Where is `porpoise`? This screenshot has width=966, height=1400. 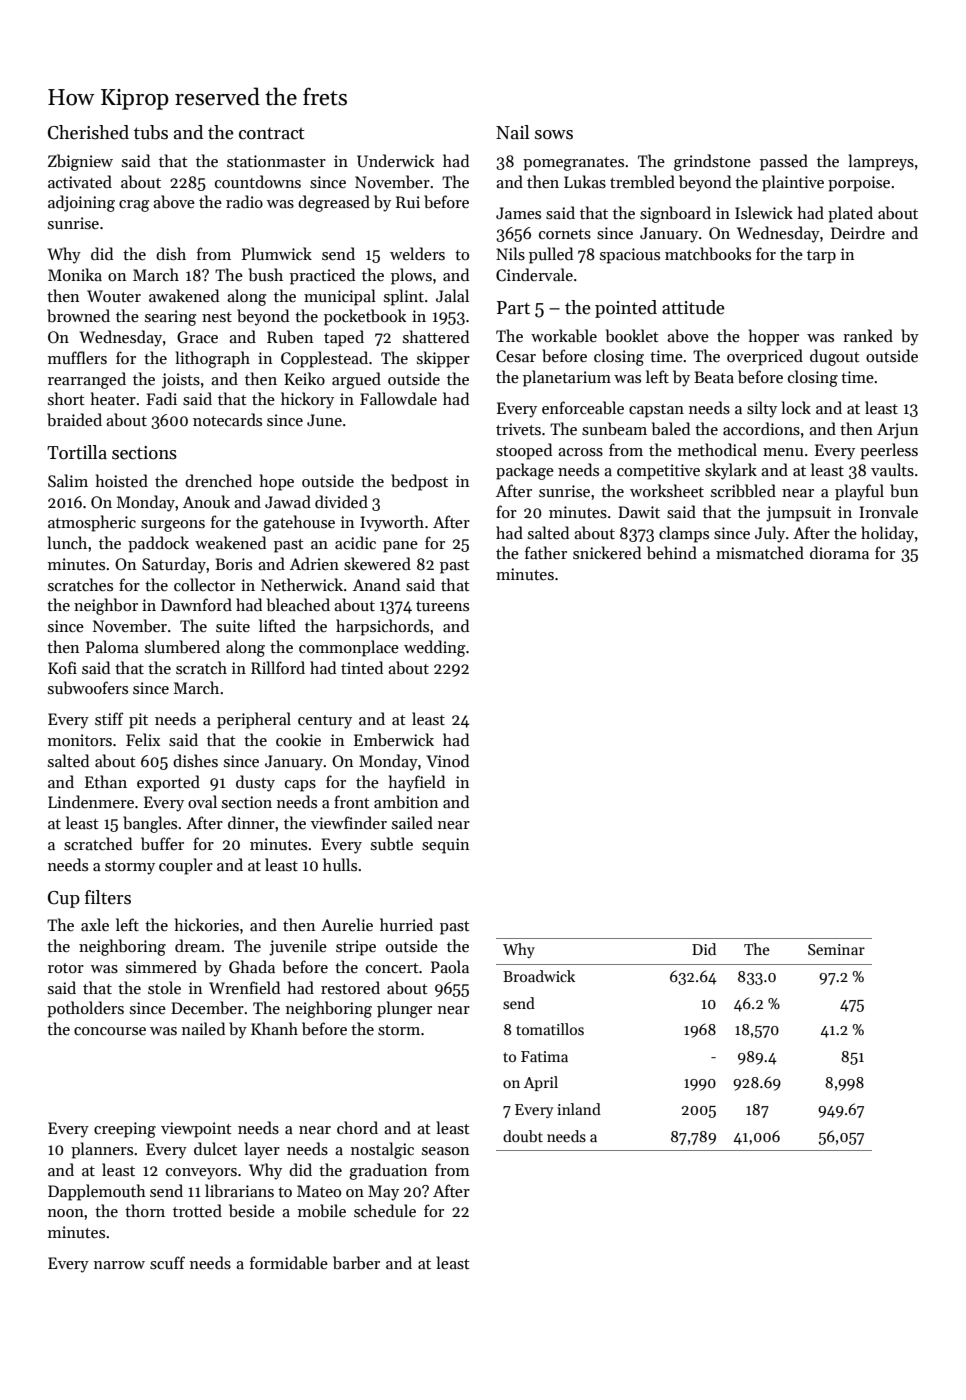 porpoise is located at coordinates (859, 184).
